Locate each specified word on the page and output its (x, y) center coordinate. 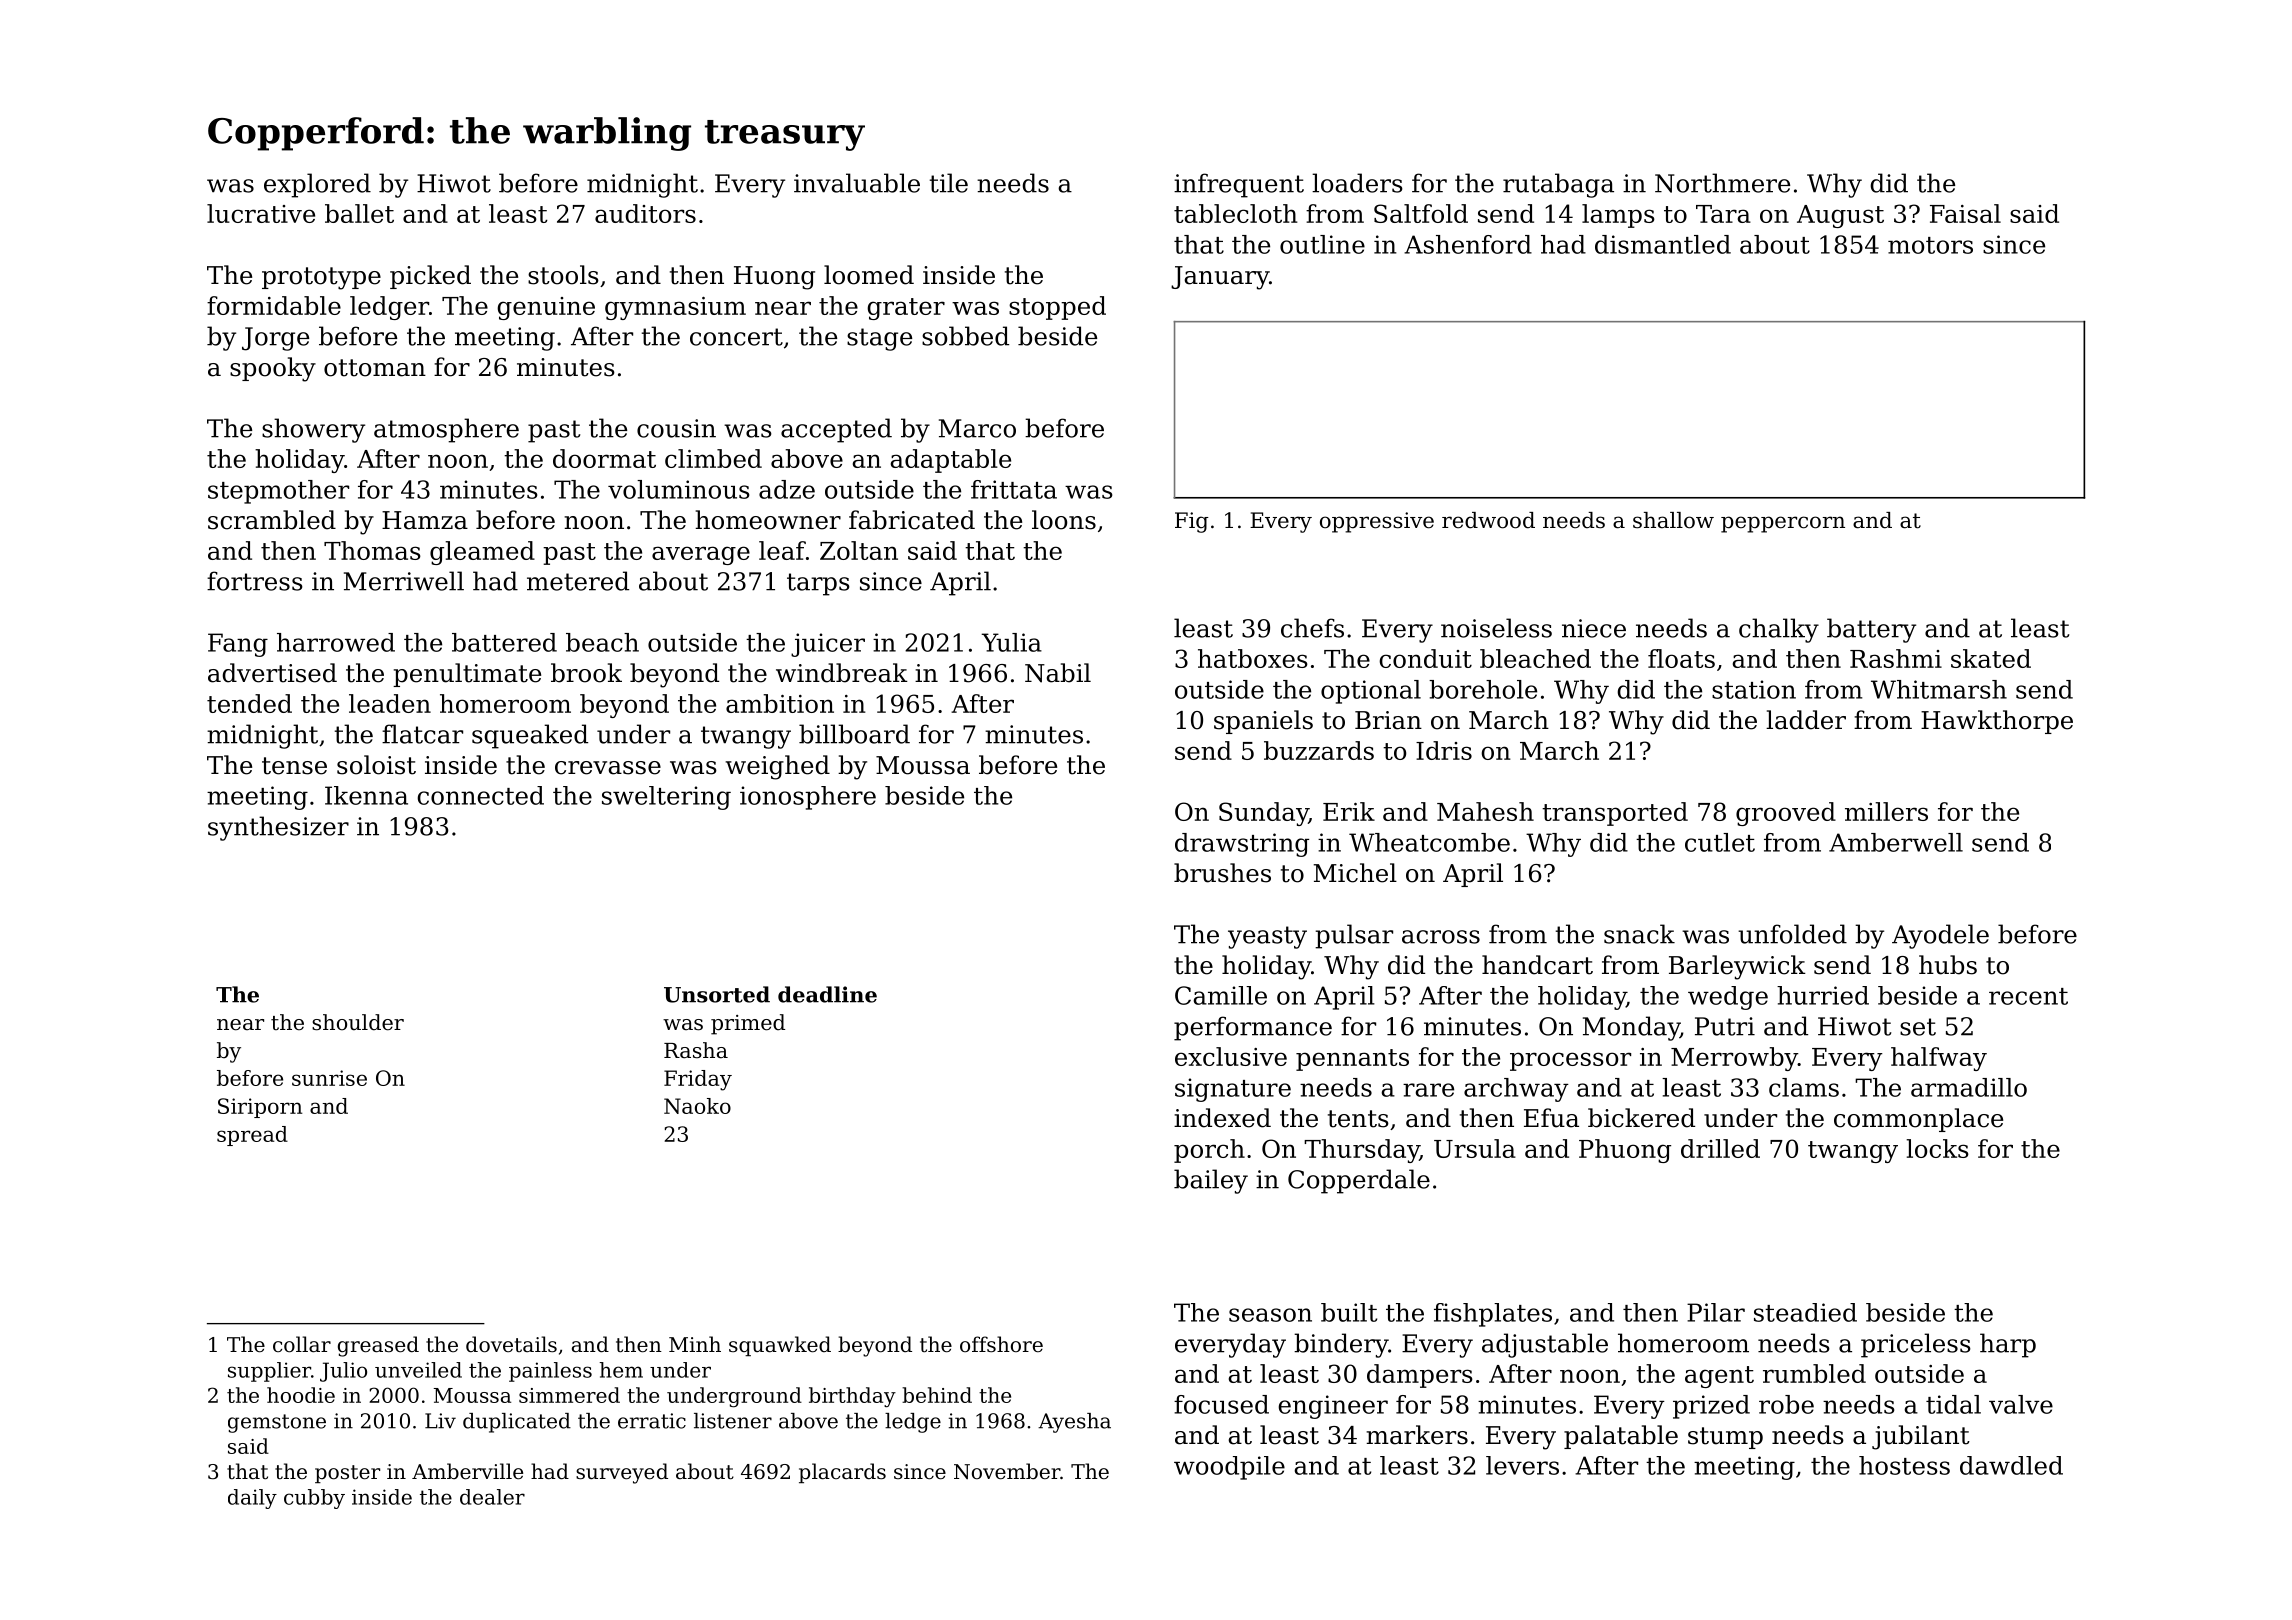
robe (1786, 1404)
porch (1209, 1151)
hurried (1823, 995)
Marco (977, 428)
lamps (1618, 216)
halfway (1939, 1059)
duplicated (517, 1423)
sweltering (666, 798)
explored (317, 185)
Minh (695, 1344)
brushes (1222, 873)
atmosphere (446, 430)
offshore (1001, 1344)
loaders (1357, 183)
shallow (1673, 520)
